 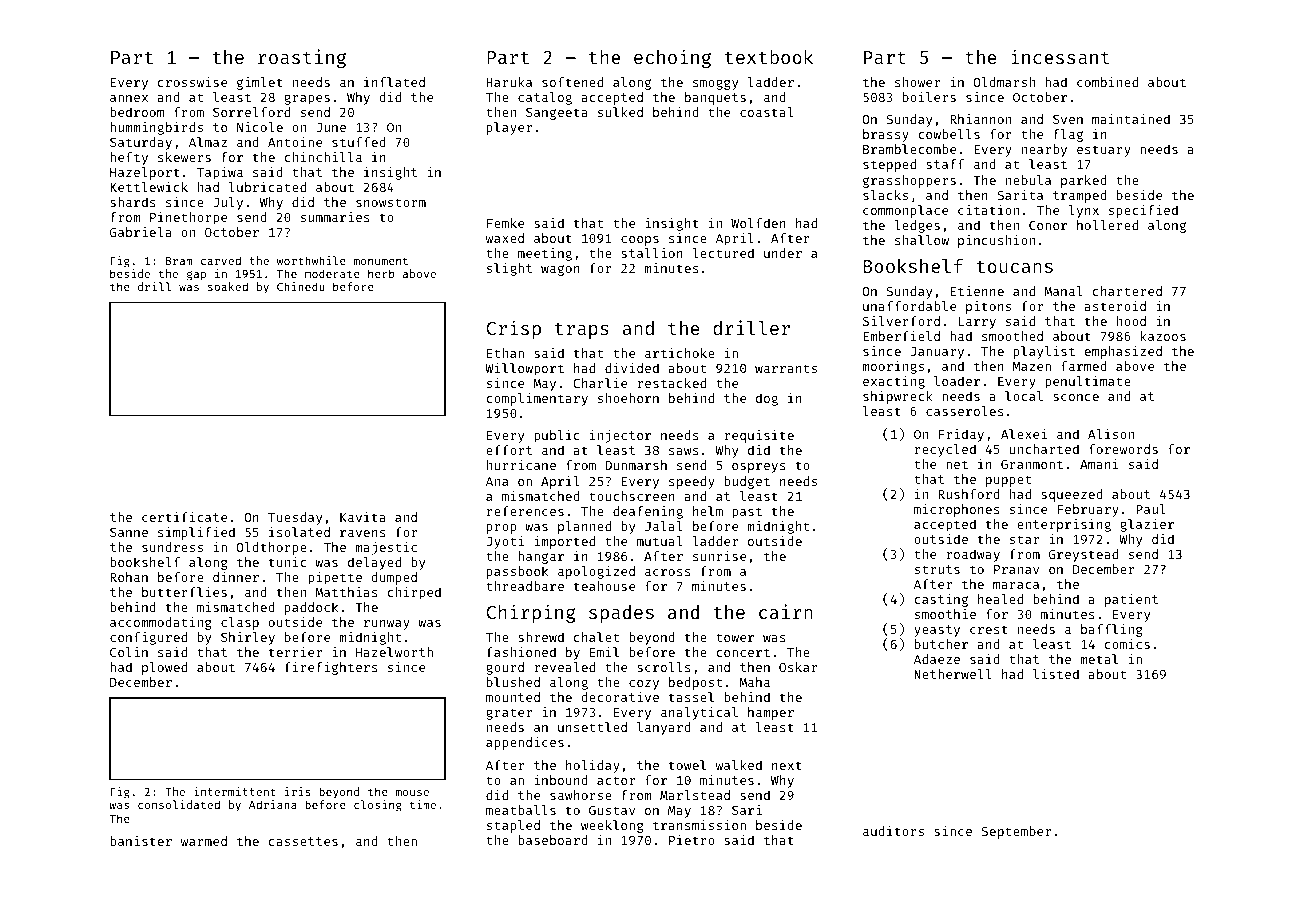 What do you see at coordinates (184, 517) in the screenshot?
I see `certificate` at bounding box center [184, 517].
